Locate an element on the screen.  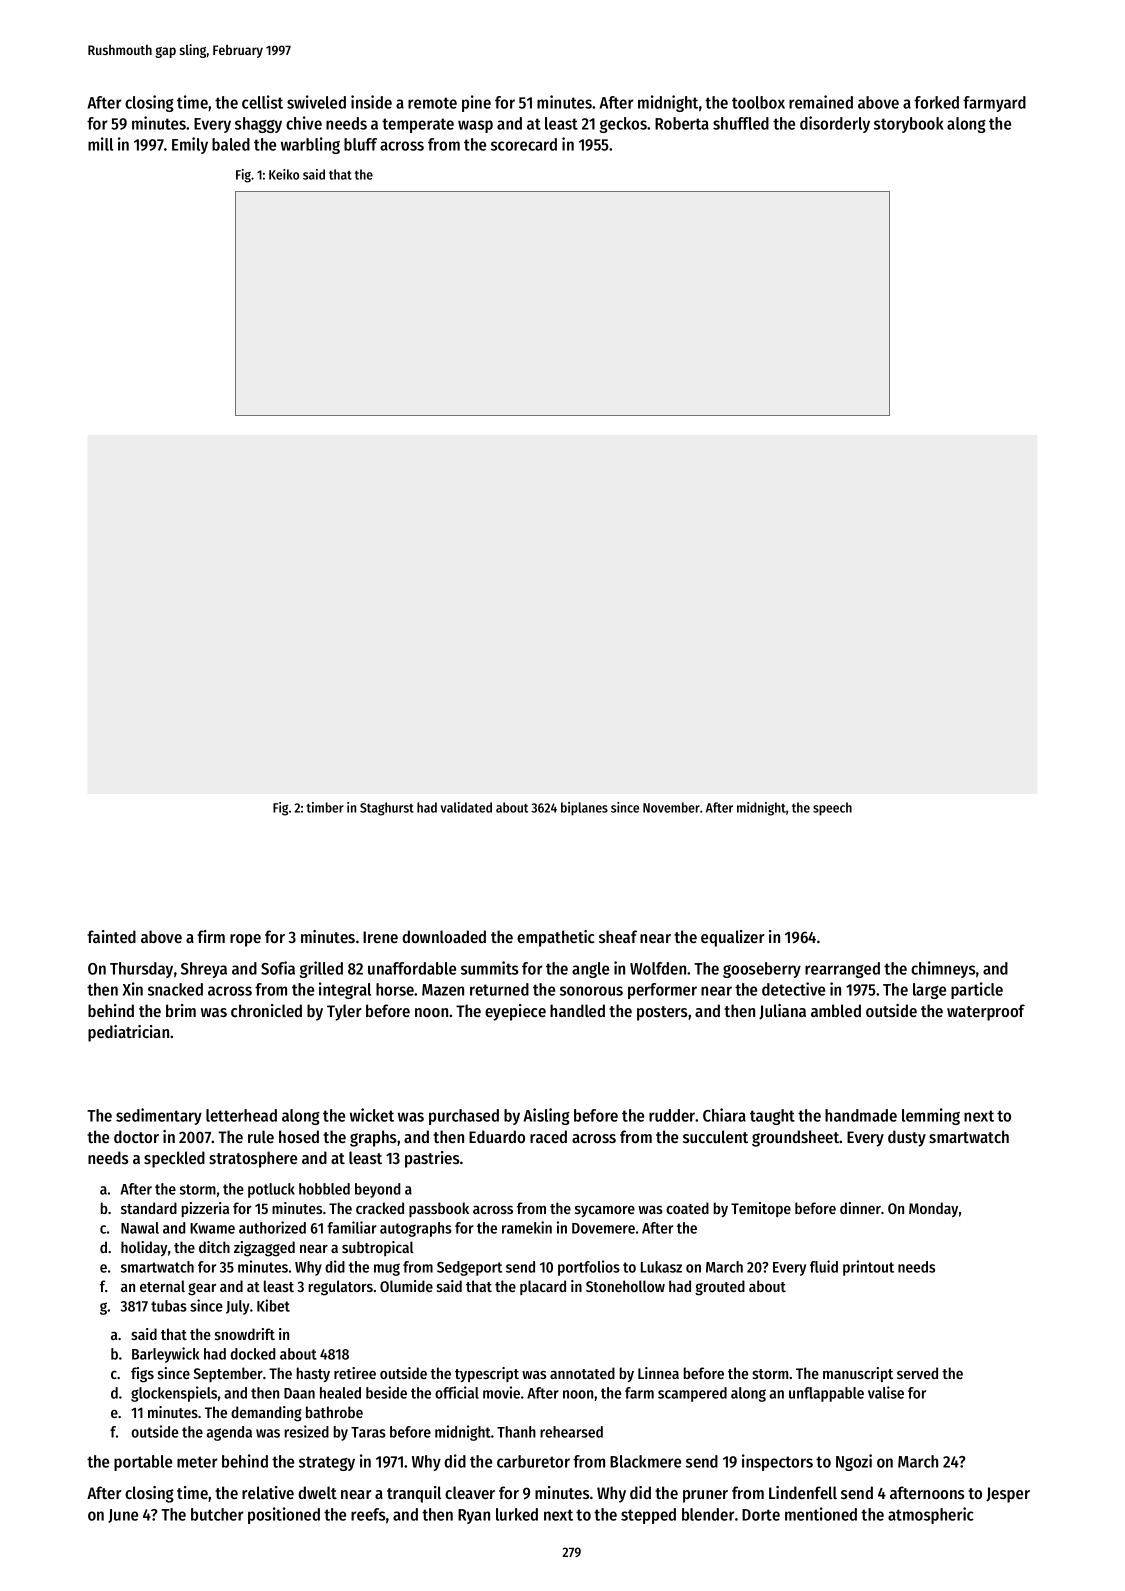
stepped is located at coordinates (648, 1516).
